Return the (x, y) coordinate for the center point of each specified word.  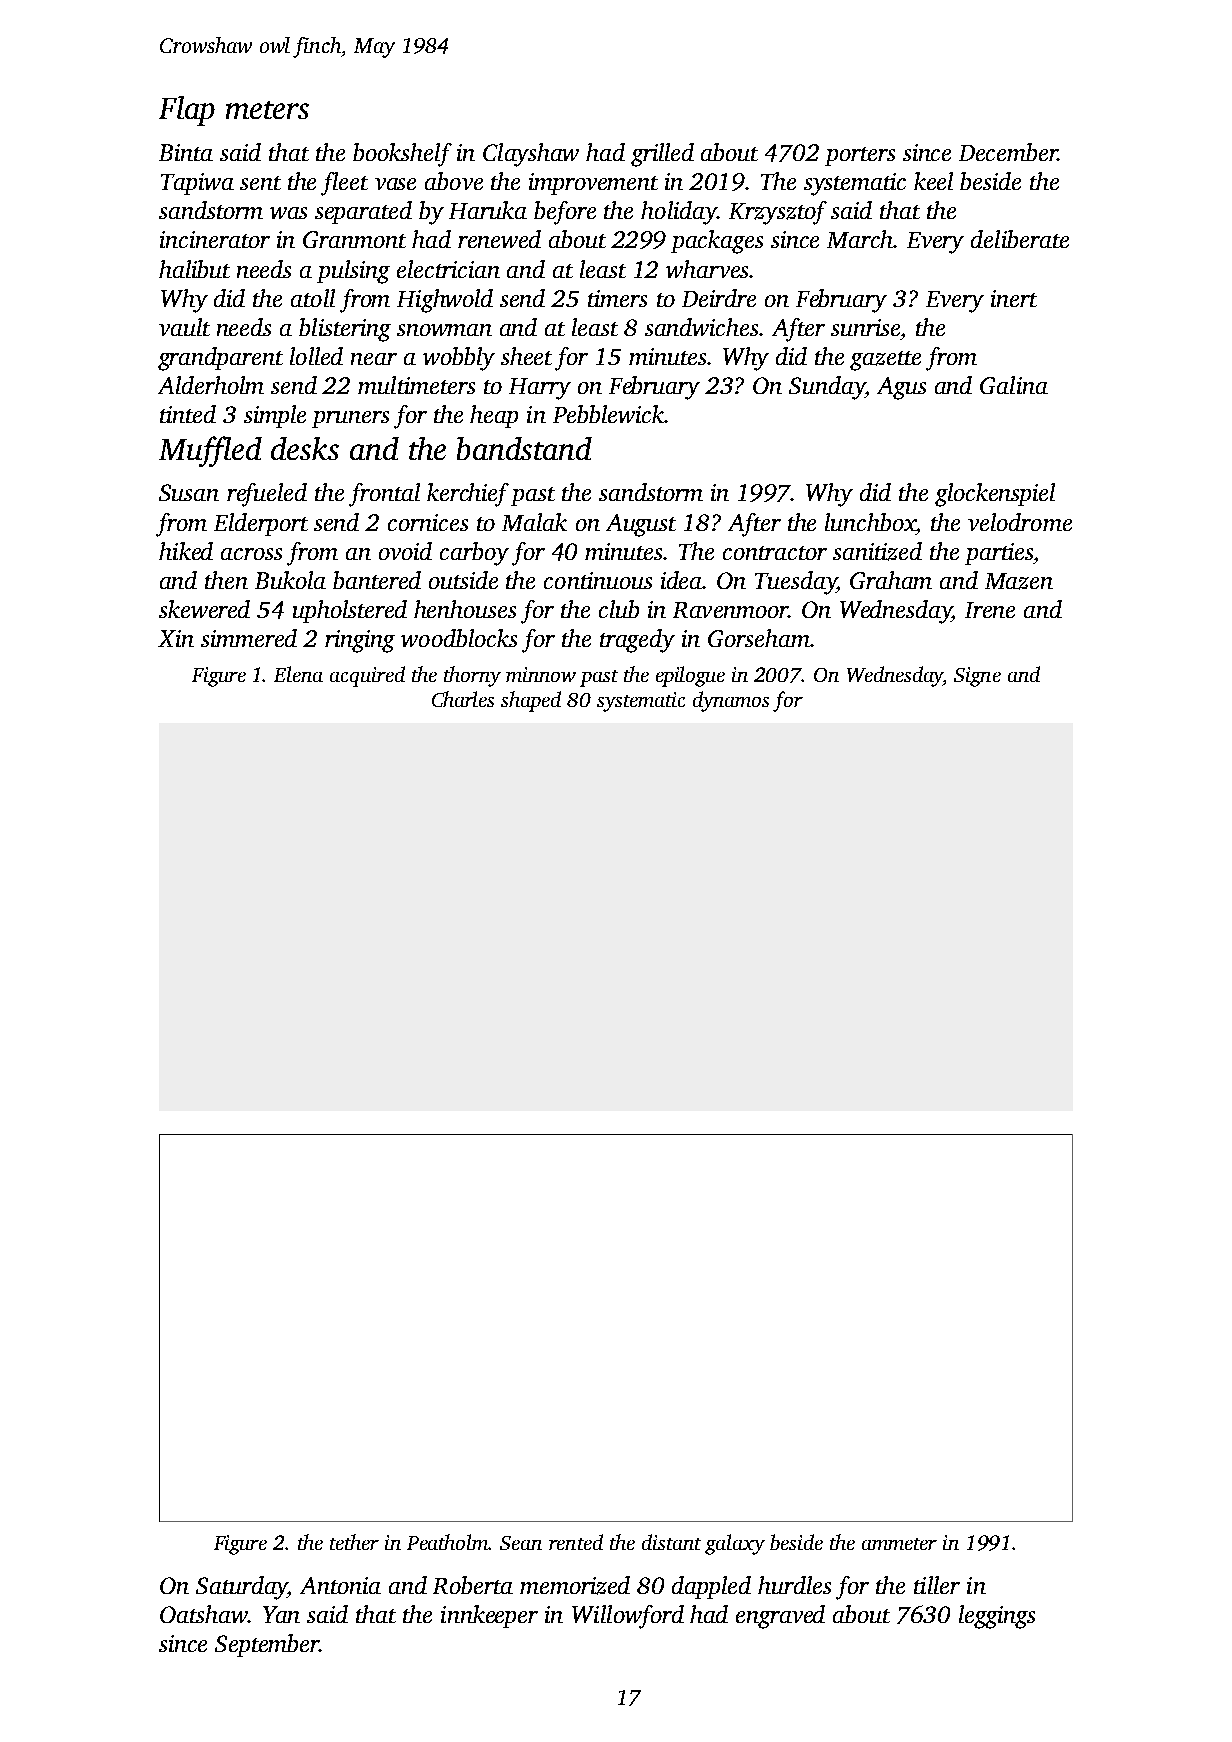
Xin (176, 638)
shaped (531, 701)
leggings (997, 1617)
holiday (679, 213)
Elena (298, 674)
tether (354, 1542)
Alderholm (211, 385)
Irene (990, 610)
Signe (977, 677)
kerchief (468, 495)
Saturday (242, 1588)
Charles (463, 699)
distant (671, 1542)
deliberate (1020, 239)
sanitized (877, 551)
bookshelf (402, 155)
